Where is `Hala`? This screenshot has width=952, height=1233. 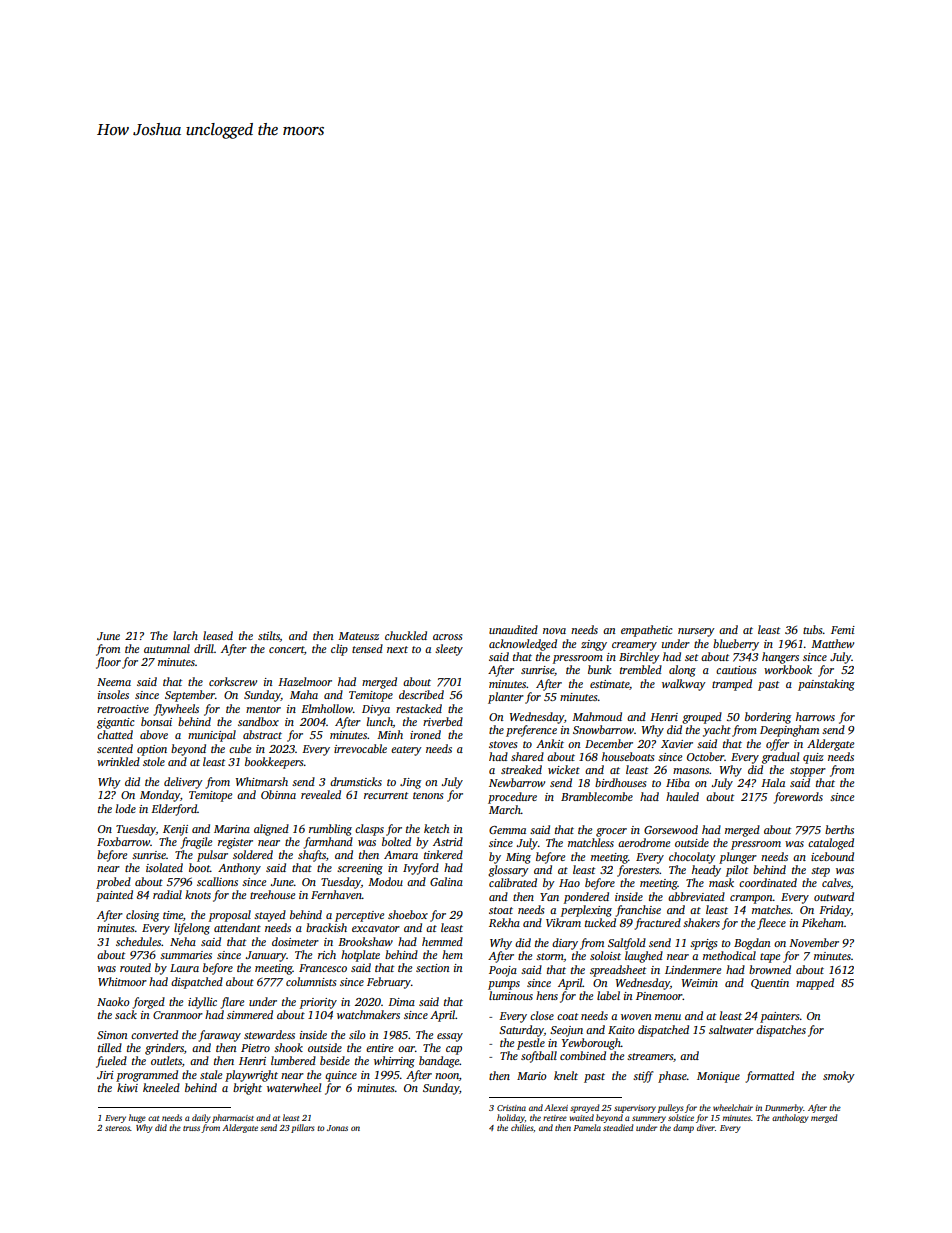
Hala is located at coordinates (773, 782).
